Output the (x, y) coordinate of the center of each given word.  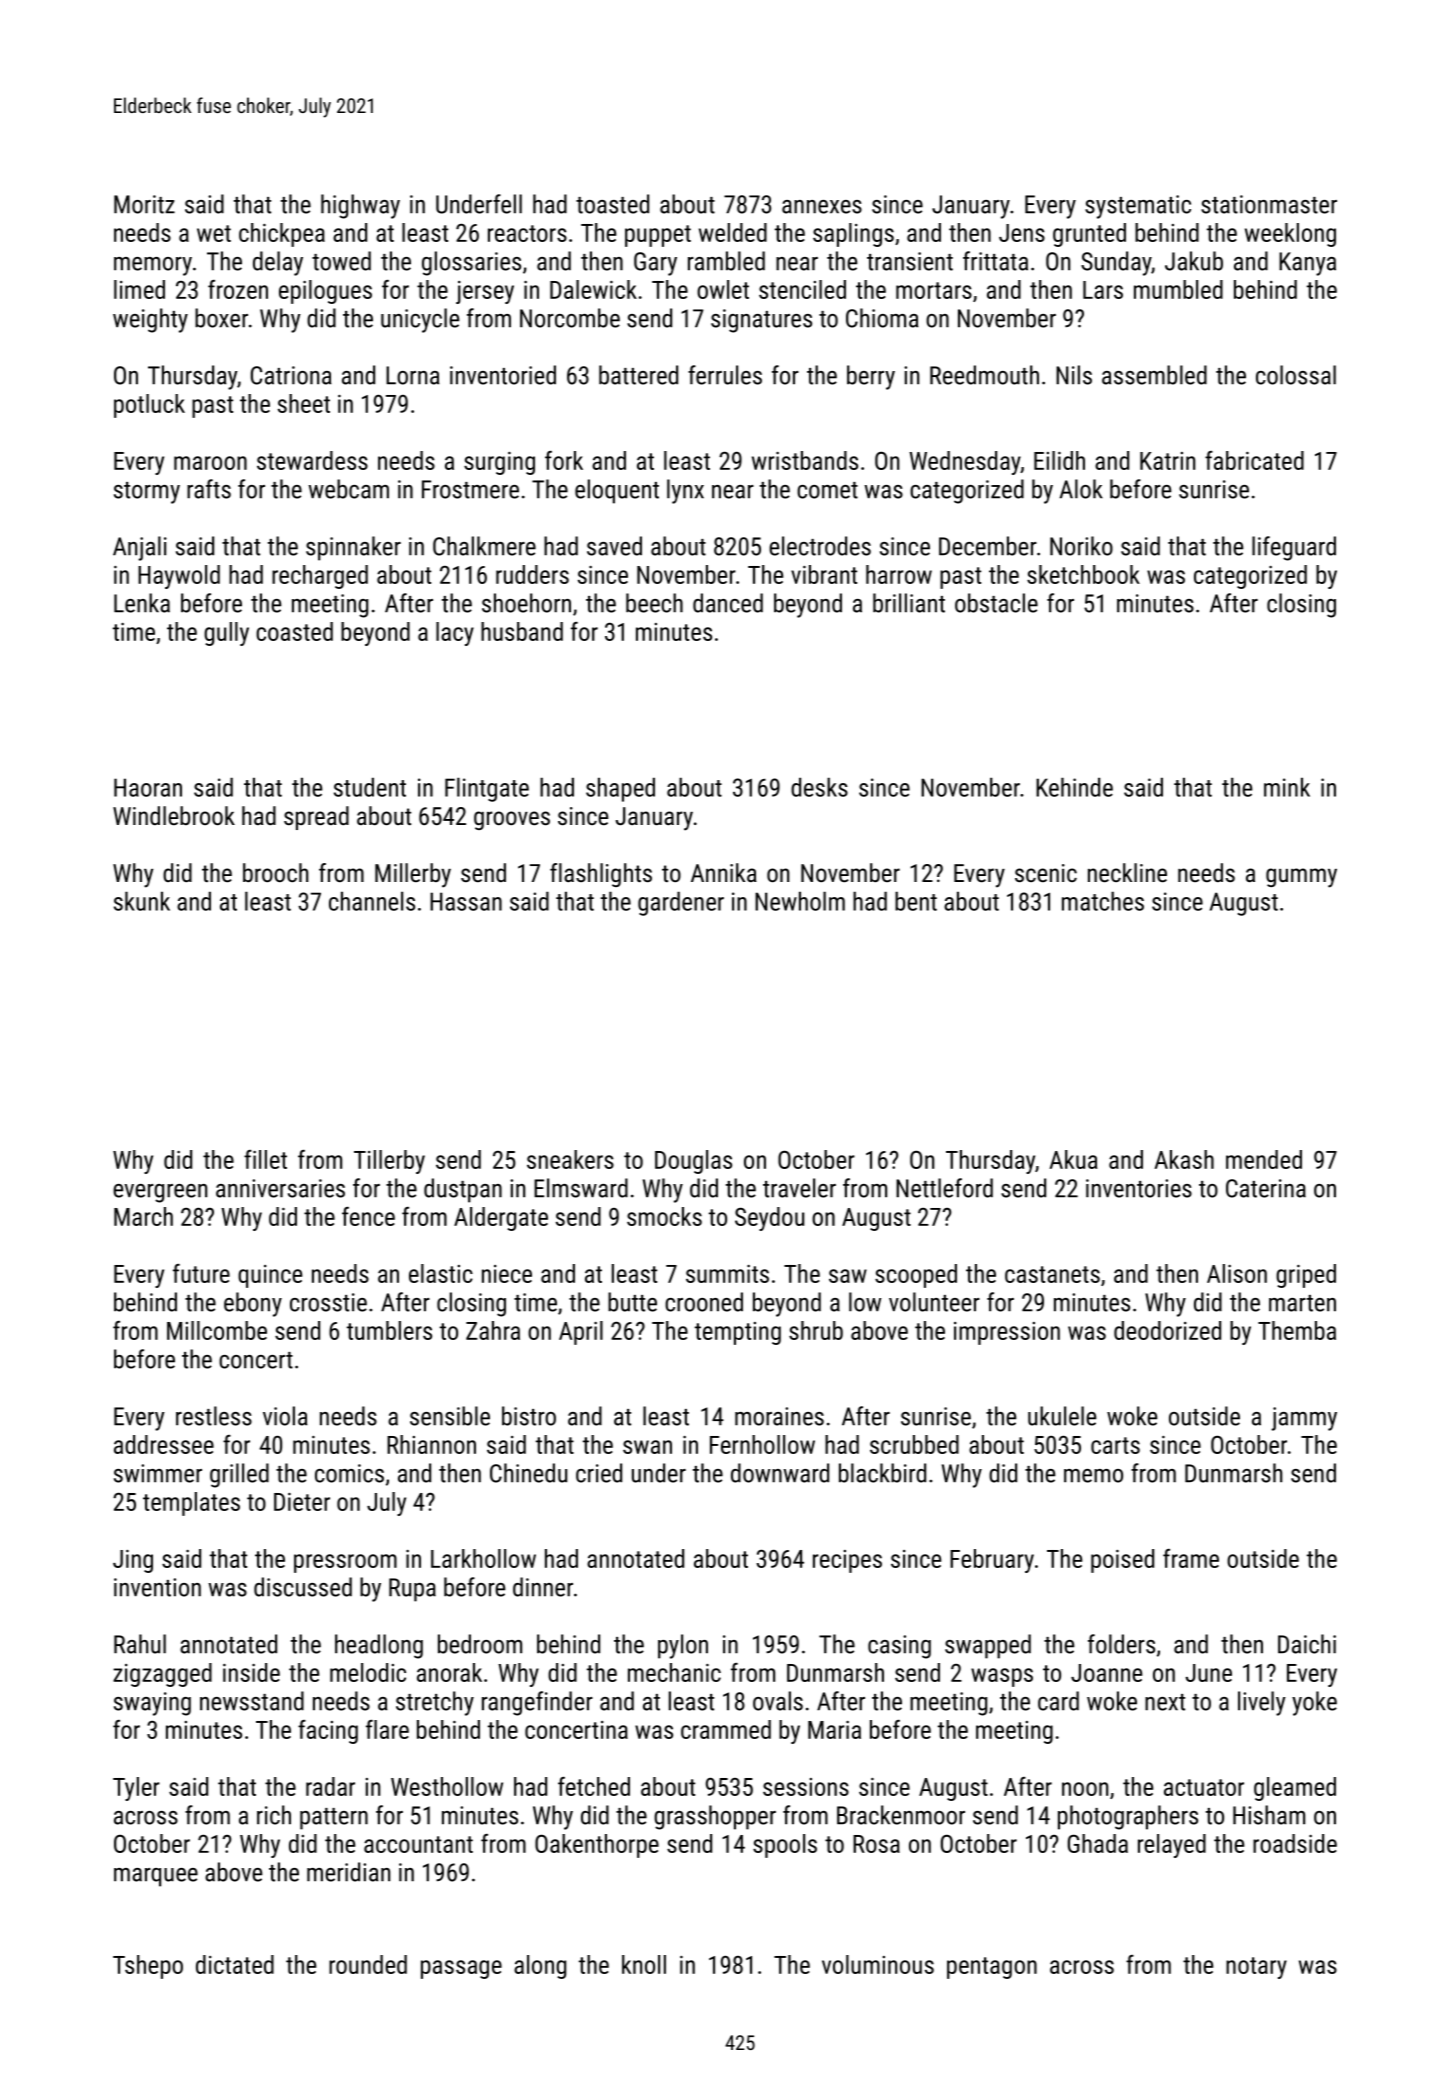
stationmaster (1269, 204)
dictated (235, 1964)
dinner (543, 1587)
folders (1121, 1644)
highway (360, 206)
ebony (253, 1304)
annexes (822, 207)
